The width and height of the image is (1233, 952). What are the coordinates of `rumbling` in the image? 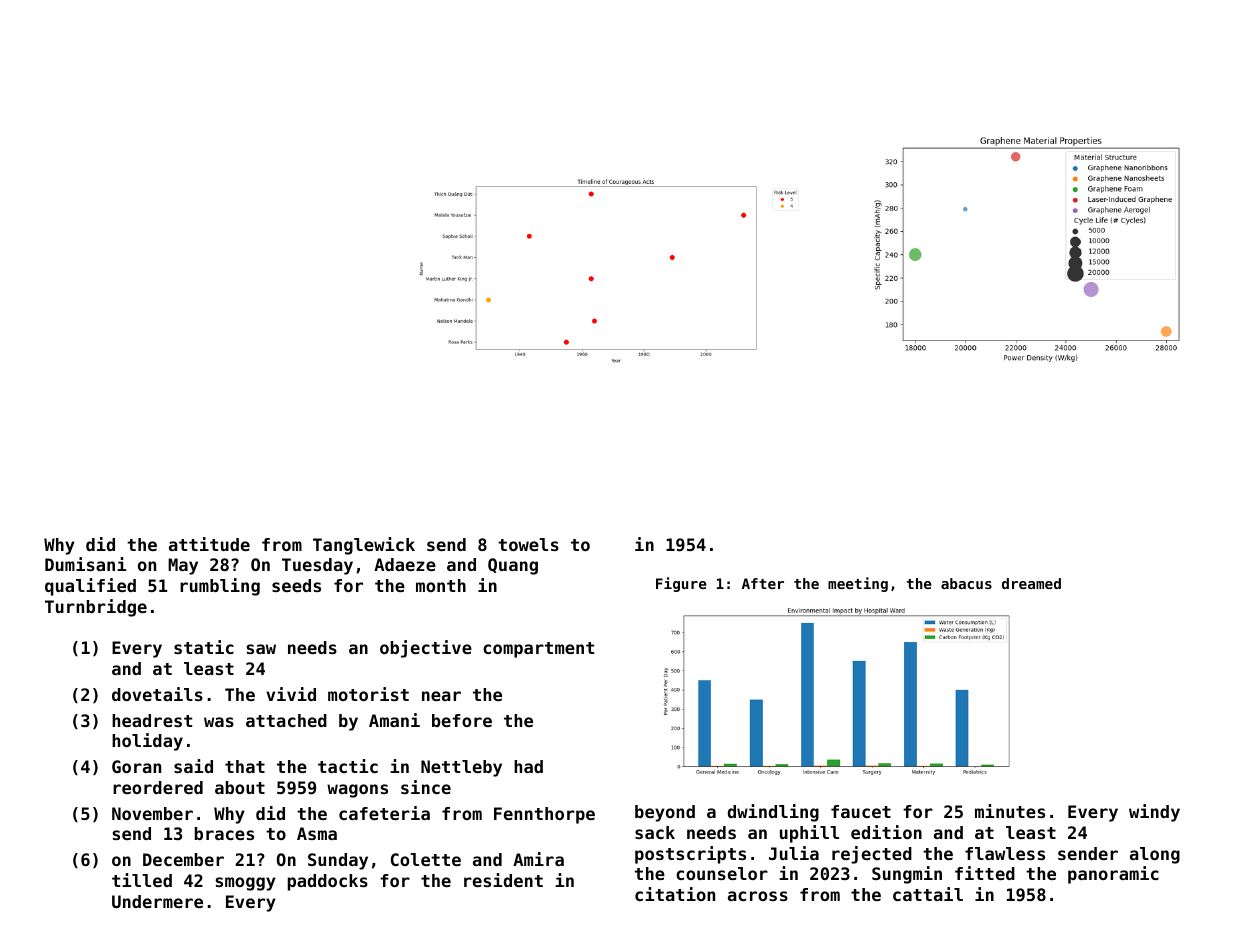 It's located at (220, 587).
